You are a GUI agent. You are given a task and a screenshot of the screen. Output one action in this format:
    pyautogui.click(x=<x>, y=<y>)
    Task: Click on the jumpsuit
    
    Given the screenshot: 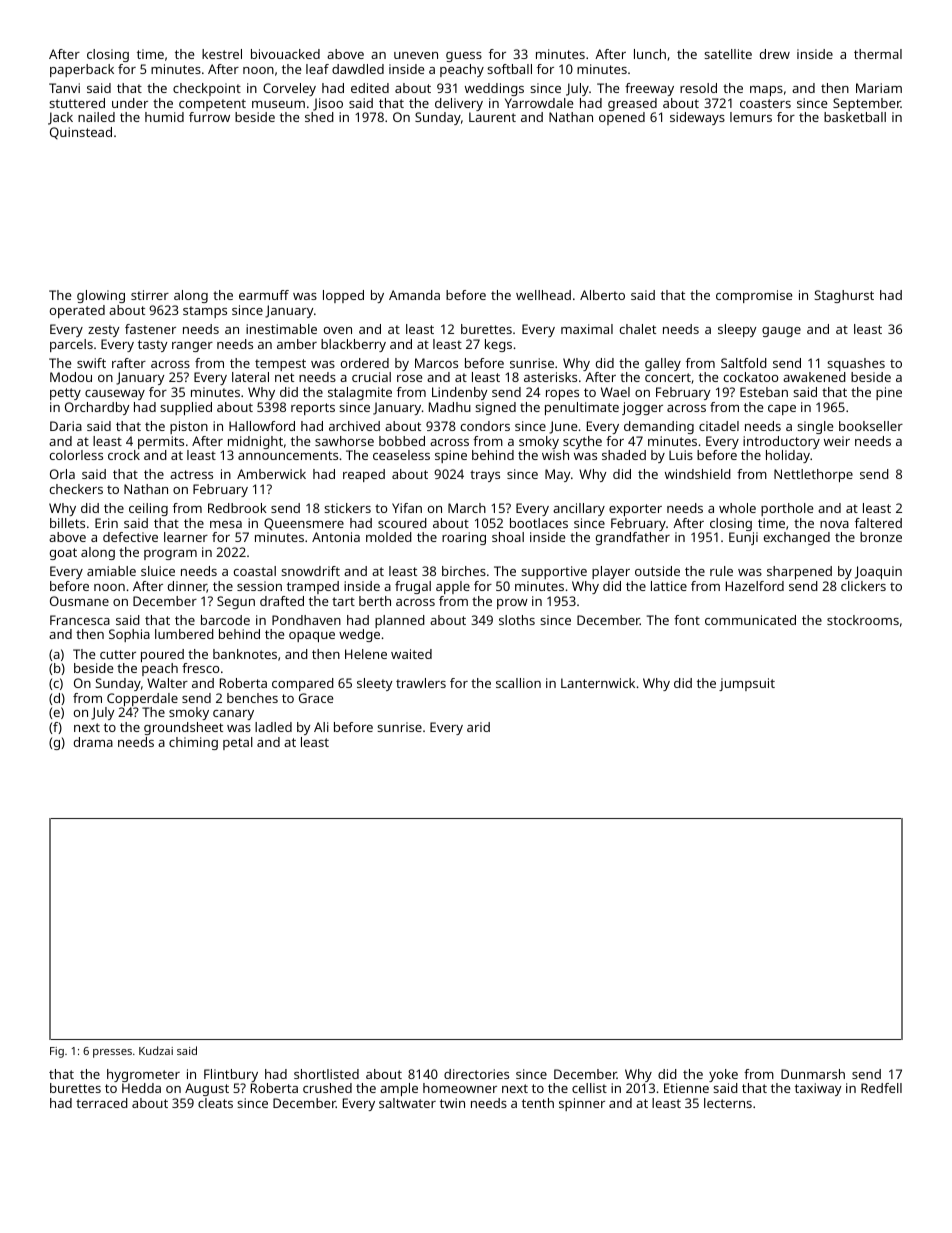 What is the action you would take?
    pyautogui.click(x=747, y=684)
